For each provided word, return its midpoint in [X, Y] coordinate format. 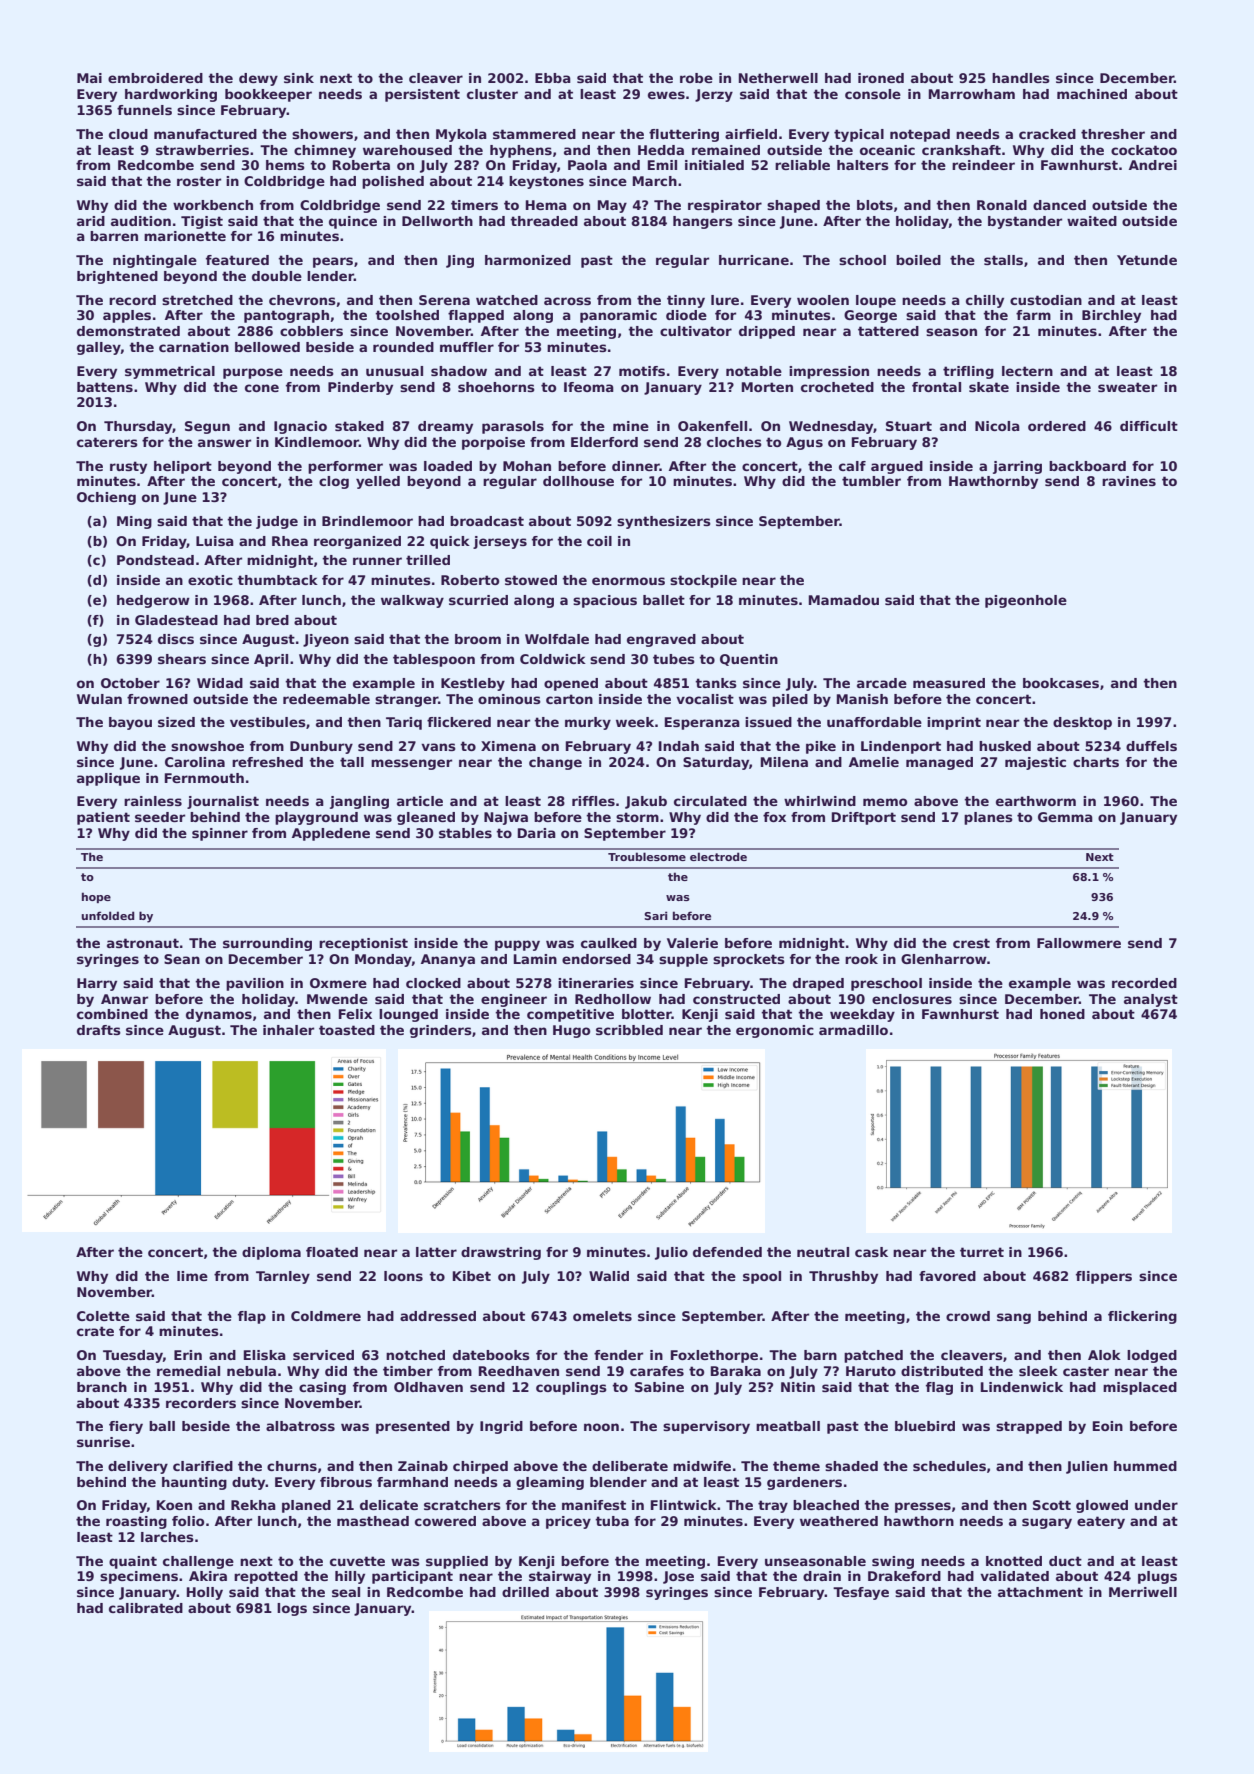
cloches [734, 442]
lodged [1152, 1356]
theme [796, 1466]
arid [91, 221]
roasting [136, 1522]
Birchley [1111, 316]
